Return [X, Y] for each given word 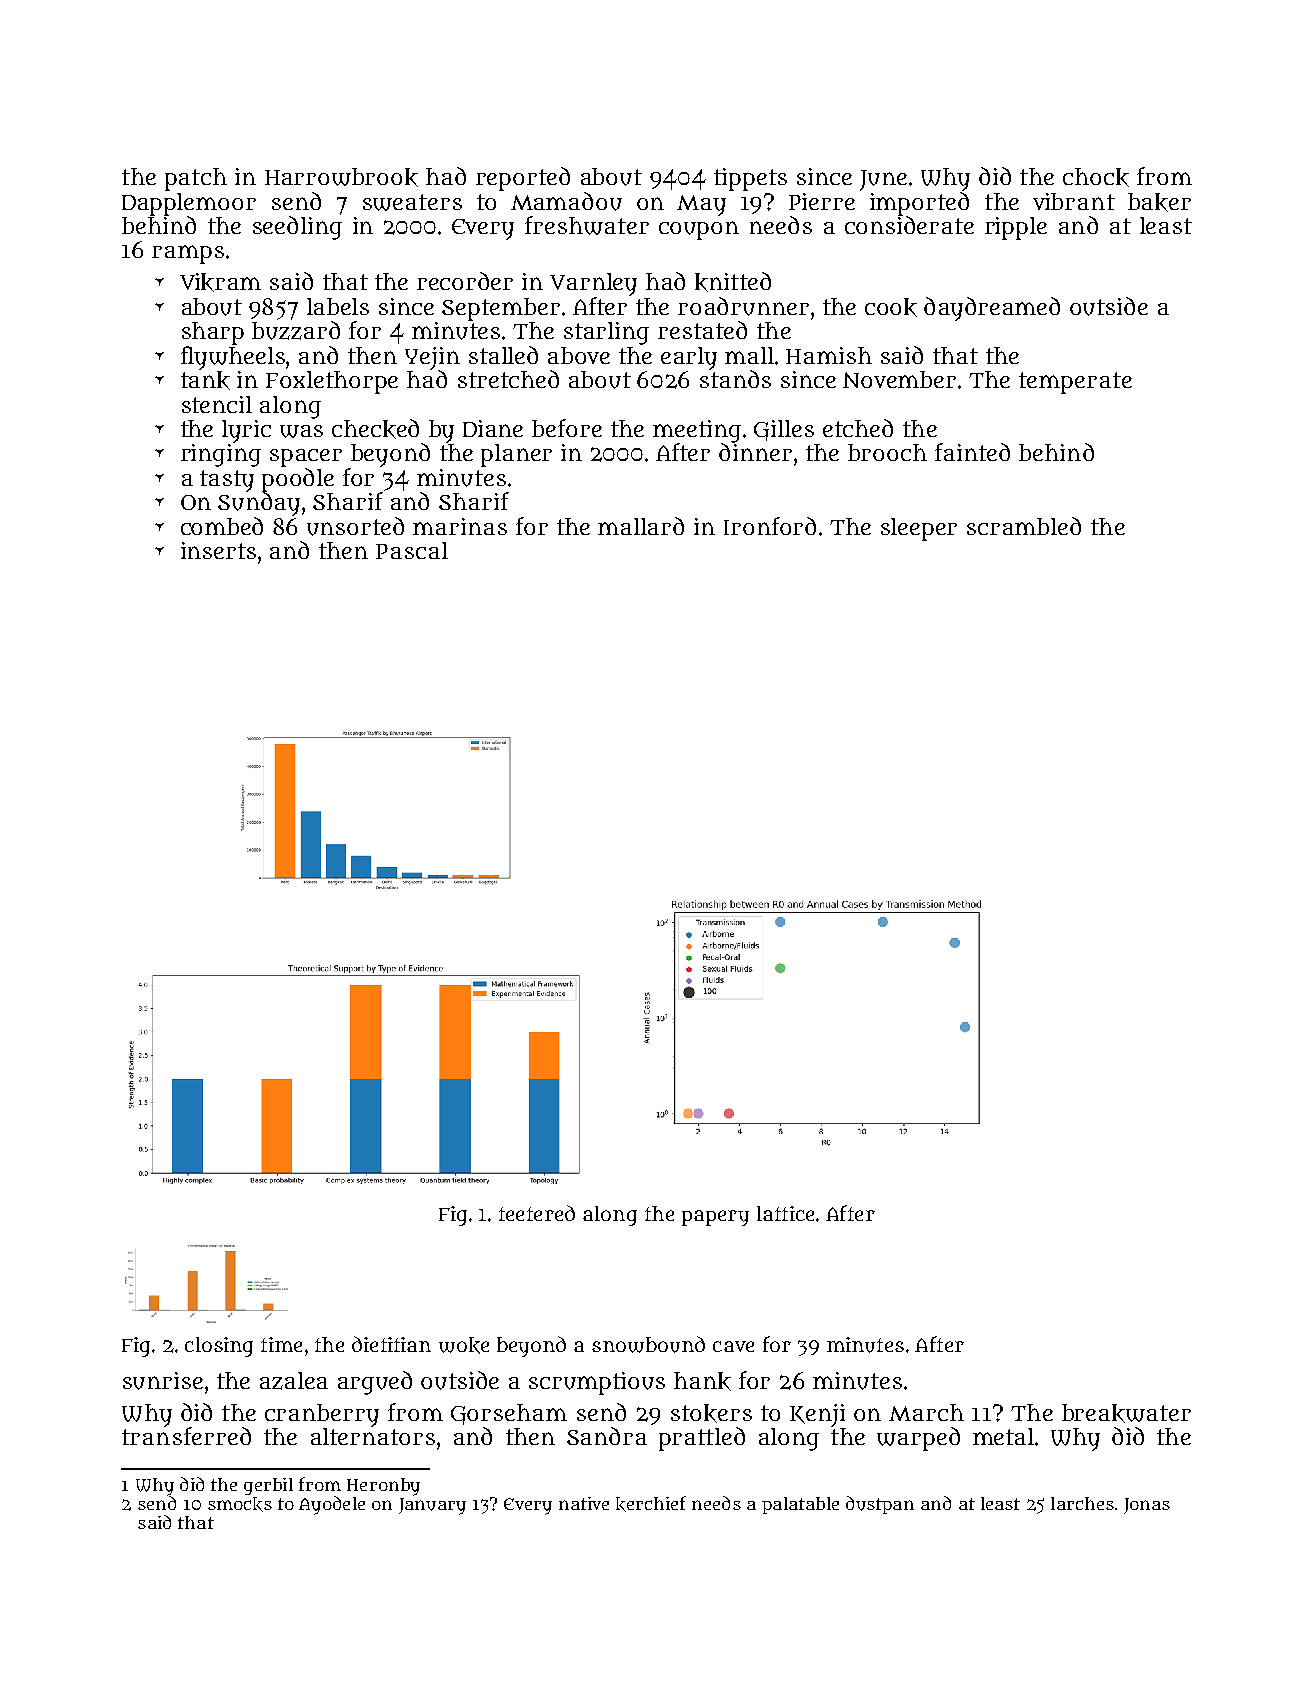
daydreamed [992, 309]
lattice [785, 1213]
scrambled [1024, 526]
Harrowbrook [341, 177]
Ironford [770, 526]
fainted [972, 452]
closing [219, 1347]
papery [715, 1218]
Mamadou [566, 201]
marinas [460, 526]
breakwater [1126, 1413]
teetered [537, 1213]
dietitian [391, 1344]
